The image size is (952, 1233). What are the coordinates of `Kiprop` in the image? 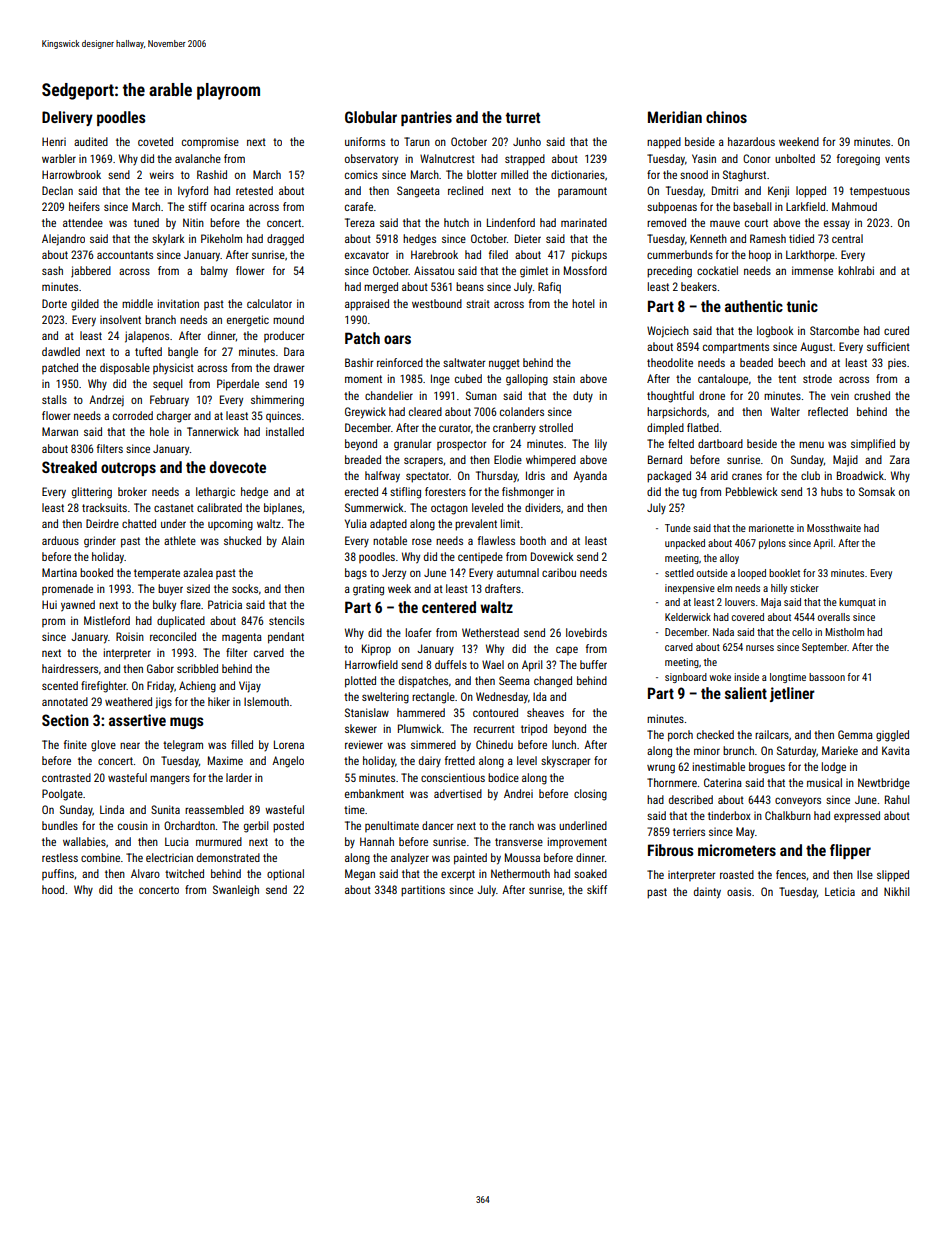 It's located at (376, 650).
